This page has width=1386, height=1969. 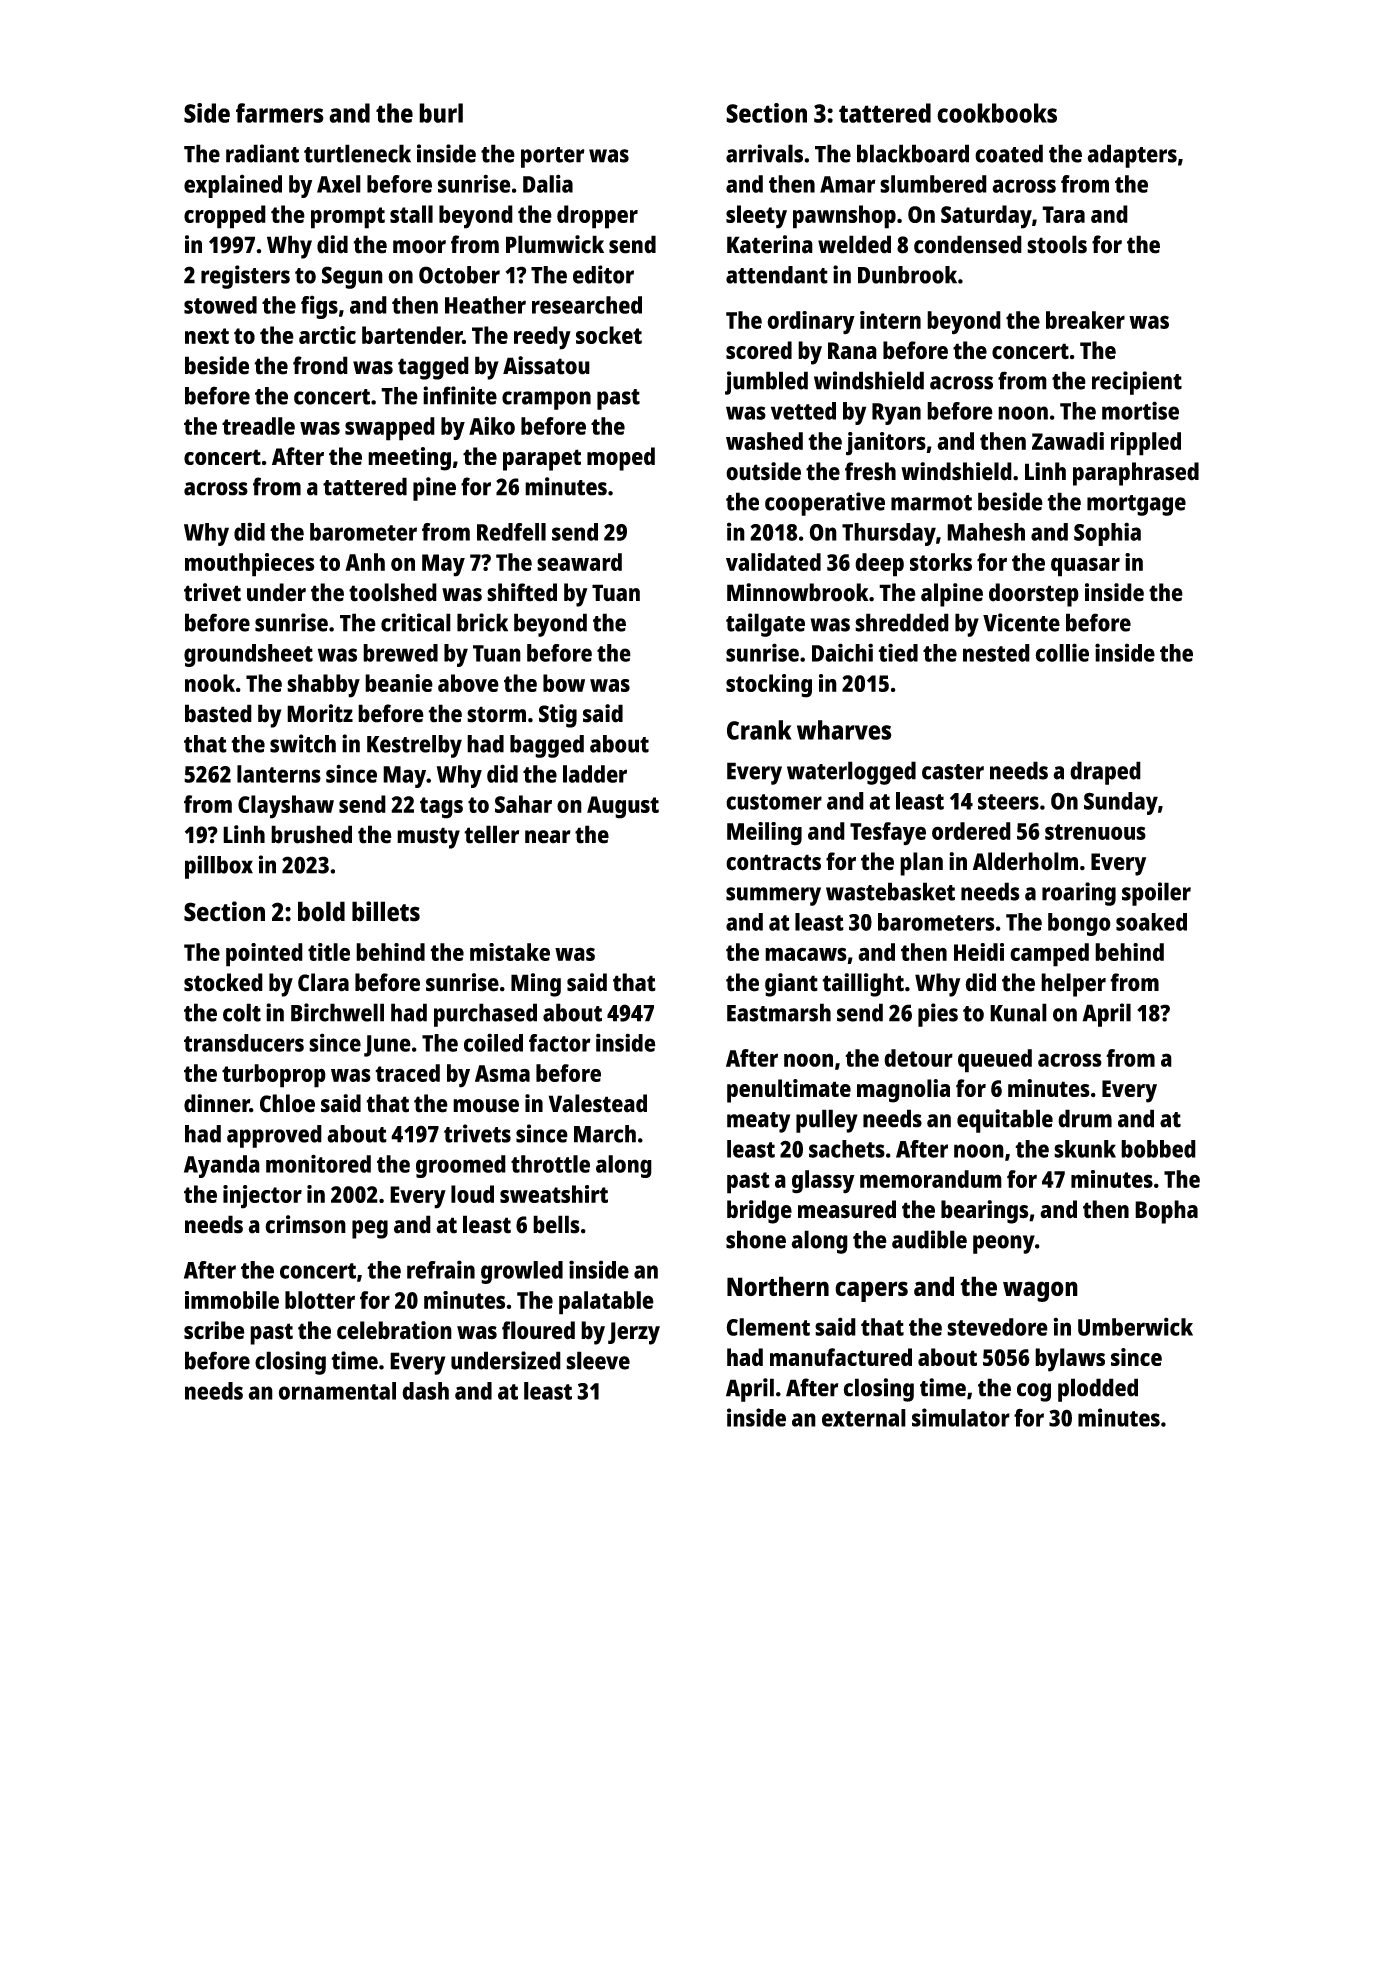 What do you see at coordinates (864, 1418) in the page?
I see `external` at bounding box center [864, 1418].
